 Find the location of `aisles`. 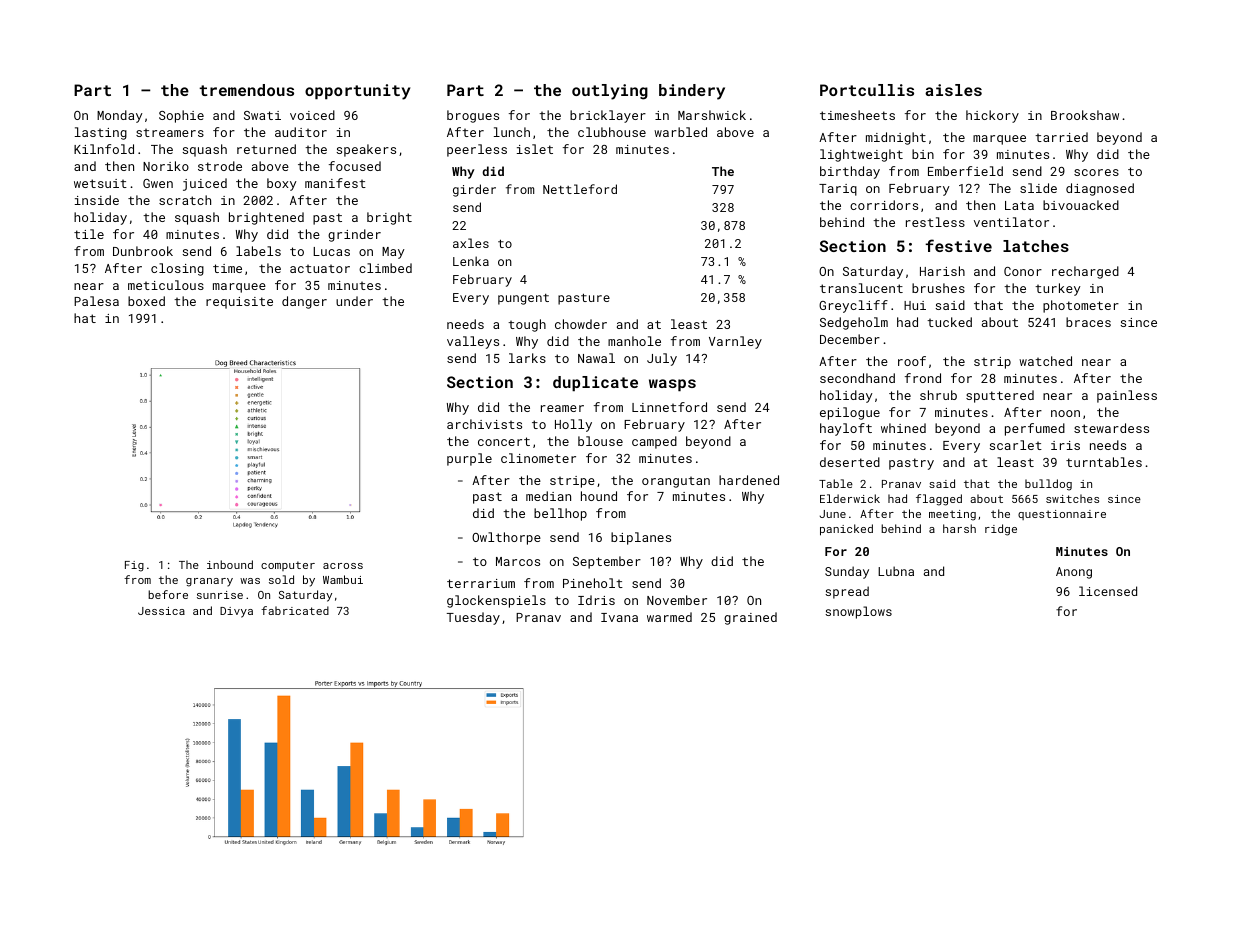

aisles is located at coordinates (953, 90).
